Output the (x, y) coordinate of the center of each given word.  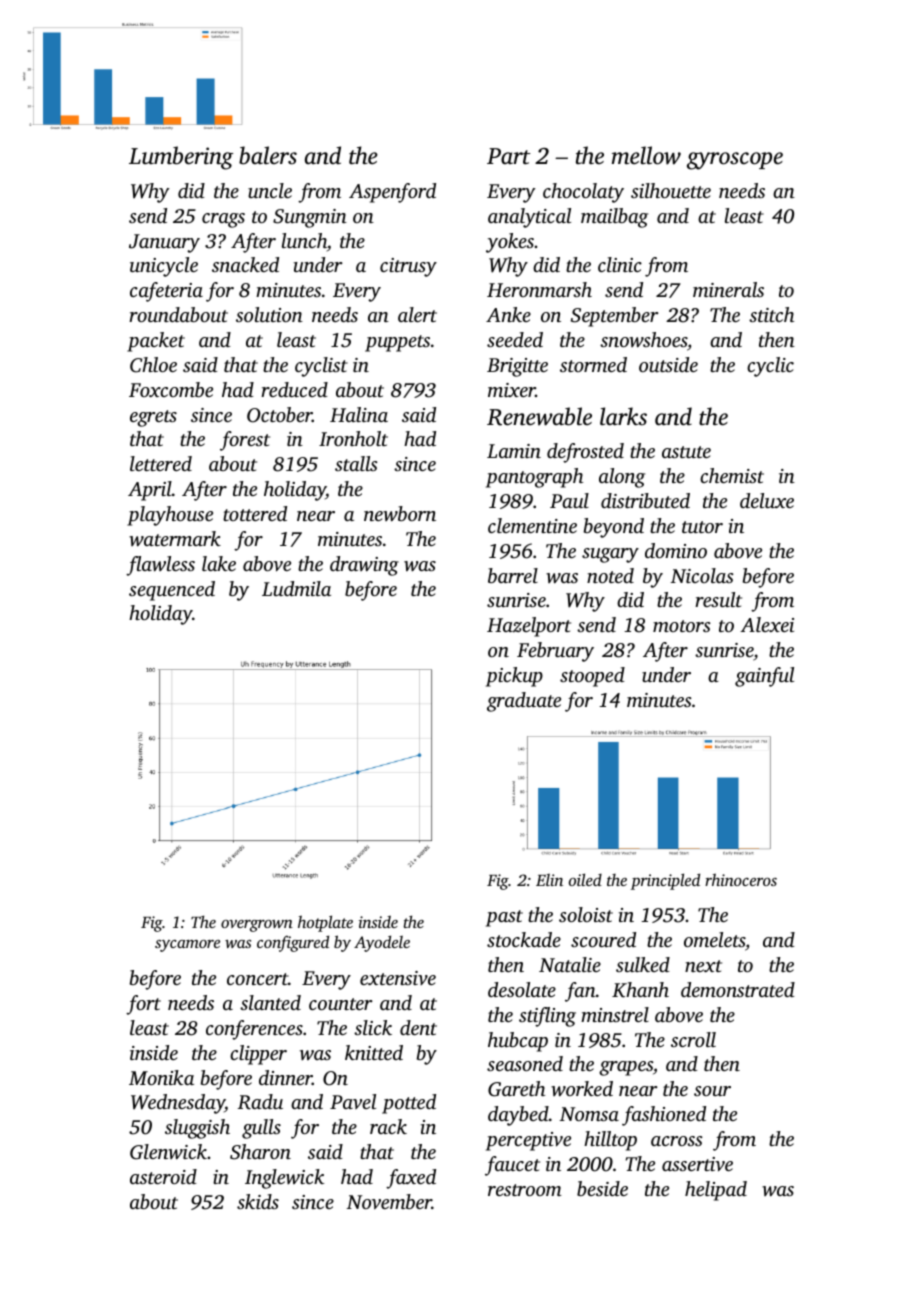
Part (508, 156)
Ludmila (296, 588)
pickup (514, 677)
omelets (714, 939)
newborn (400, 514)
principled (665, 881)
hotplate (325, 923)
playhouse (170, 516)
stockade (524, 939)
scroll (693, 1039)
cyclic (770, 367)
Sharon (260, 1152)
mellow (646, 155)
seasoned (525, 1063)
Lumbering (181, 158)
